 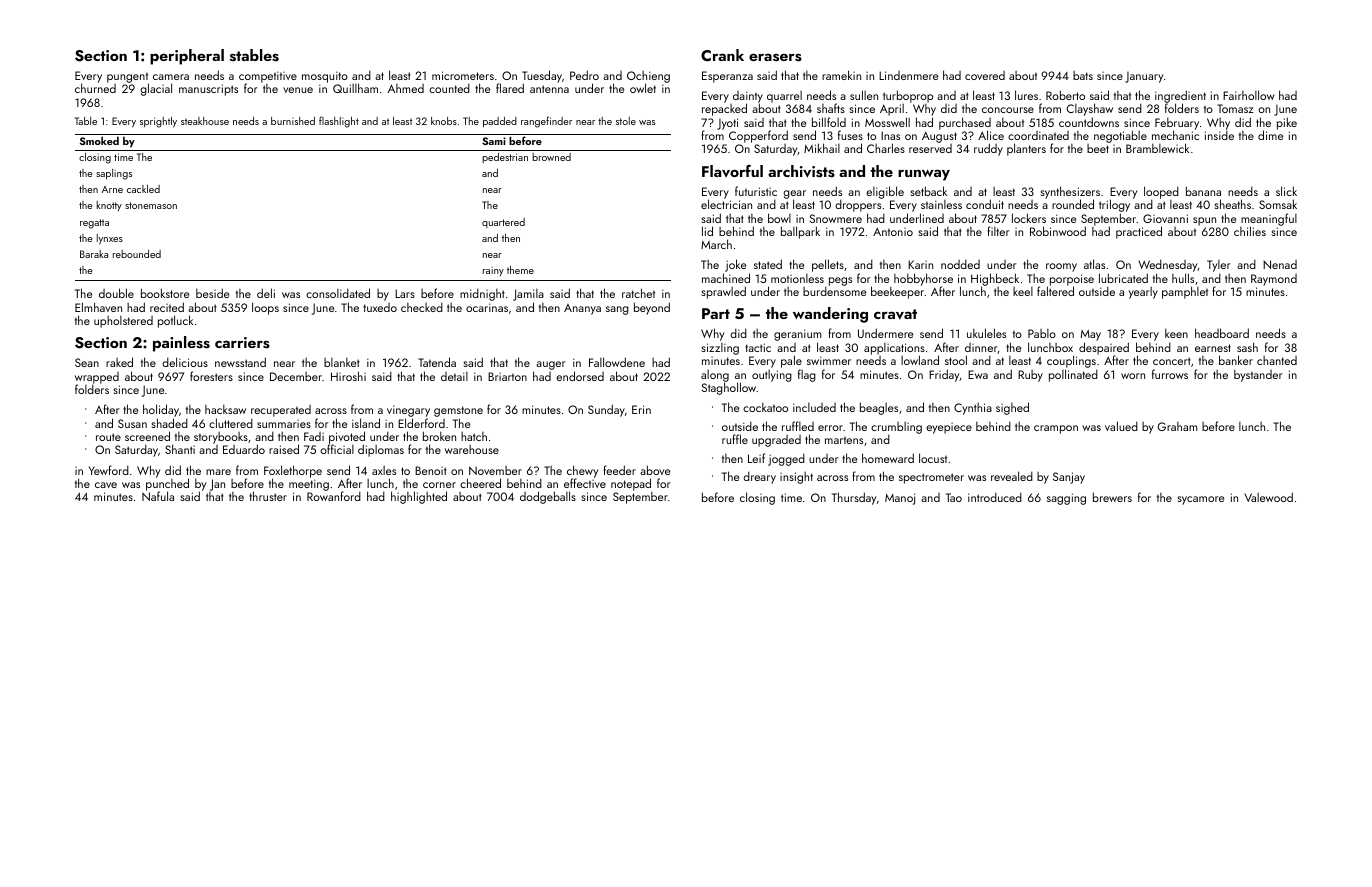 What do you see at coordinates (858, 206) in the screenshot?
I see `droppers` at bounding box center [858, 206].
